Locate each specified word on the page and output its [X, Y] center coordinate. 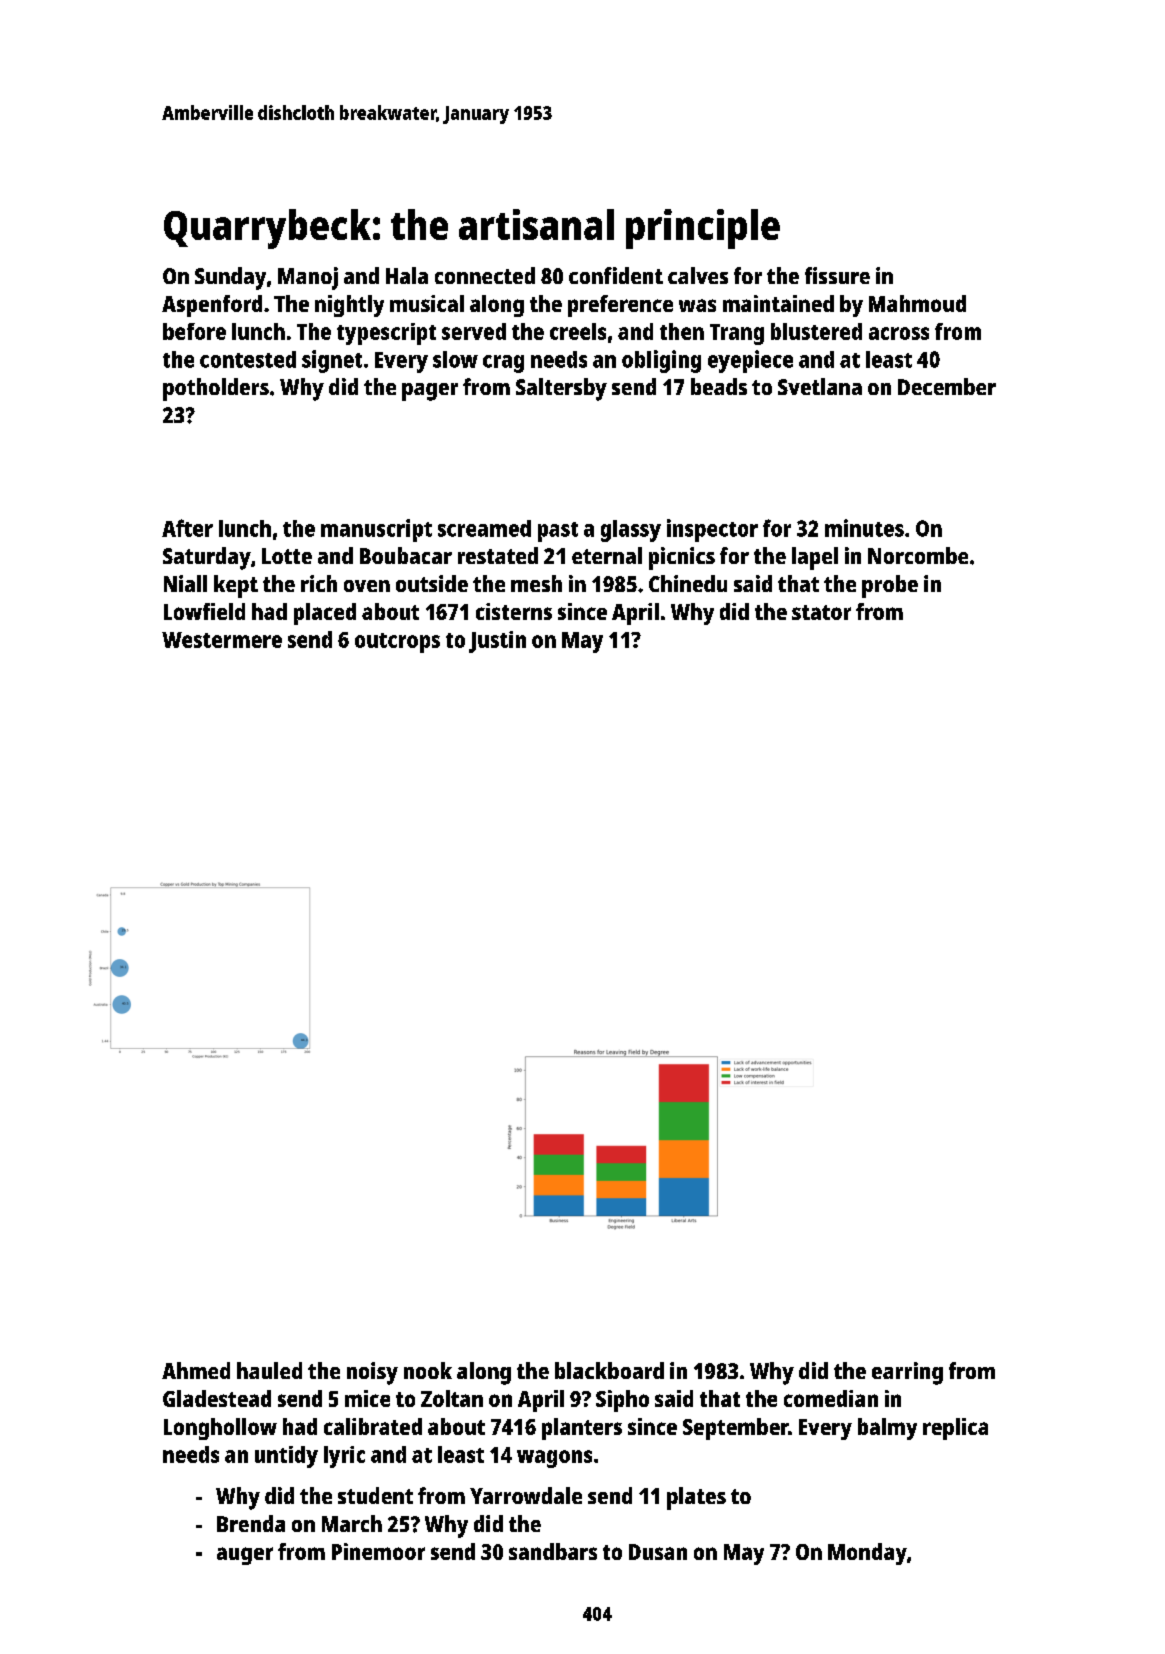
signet [332, 361]
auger [245, 1556]
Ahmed [196, 1370]
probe [890, 586]
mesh [536, 583]
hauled [269, 1370]
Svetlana [820, 386]
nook [428, 1370]
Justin [497, 642]
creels [578, 331]
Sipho [622, 1401]
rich [319, 583]
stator [821, 612]
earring [907, 1373]
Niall [185, 583]
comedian [831, 1398]
